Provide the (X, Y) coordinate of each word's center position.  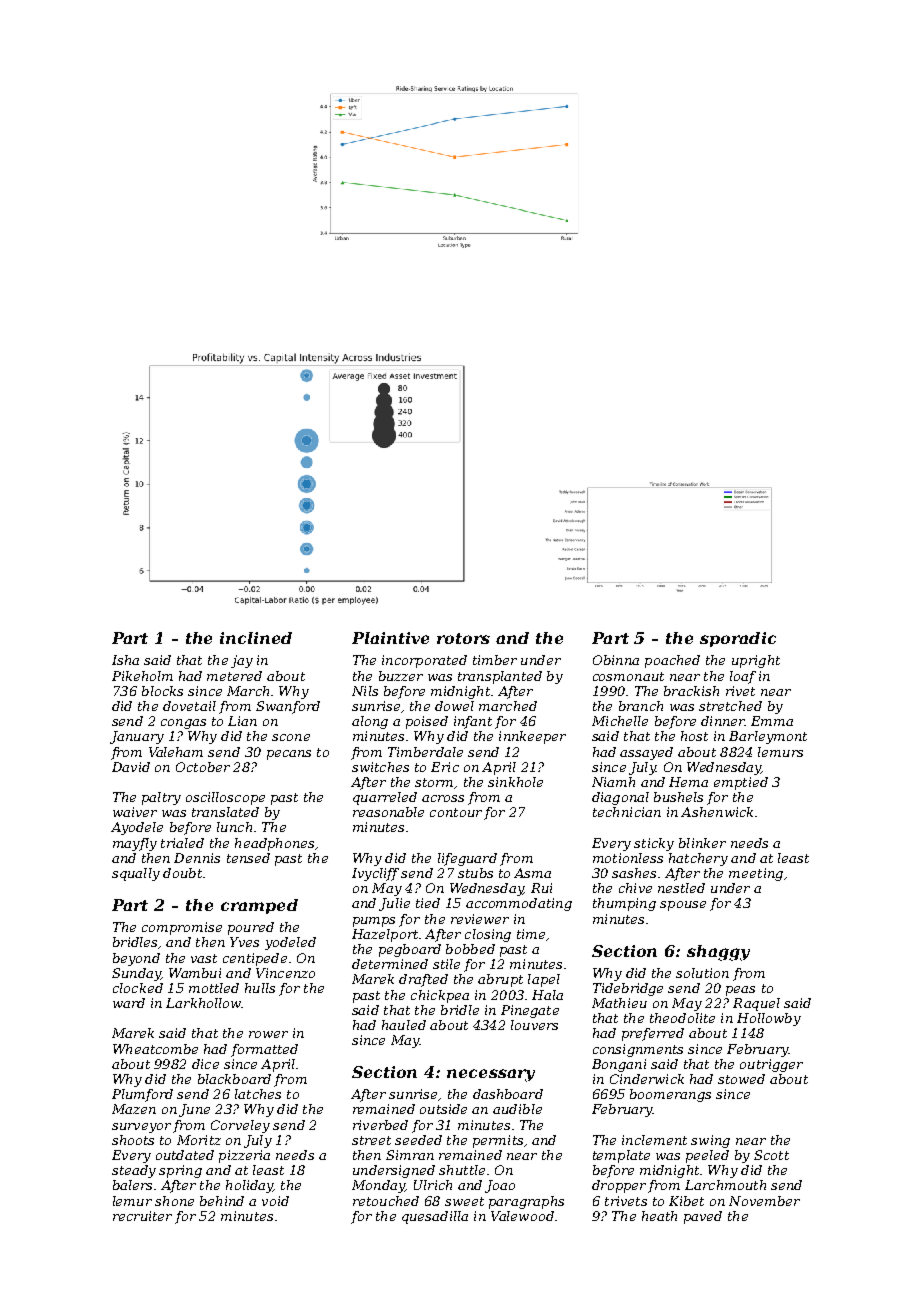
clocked (138, 988)
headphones (274, 844)
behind (222, 1201)
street (371, 1140)
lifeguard (467, 859)
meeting (756, 874)
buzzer (401, 676)
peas (740, 991)
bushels (678, 797)
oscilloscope (225, 798)
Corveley (240, 1126)
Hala (547, 995)
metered (234, 676)
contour (456, 812)
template (621, 1156)
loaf (743, 677)
